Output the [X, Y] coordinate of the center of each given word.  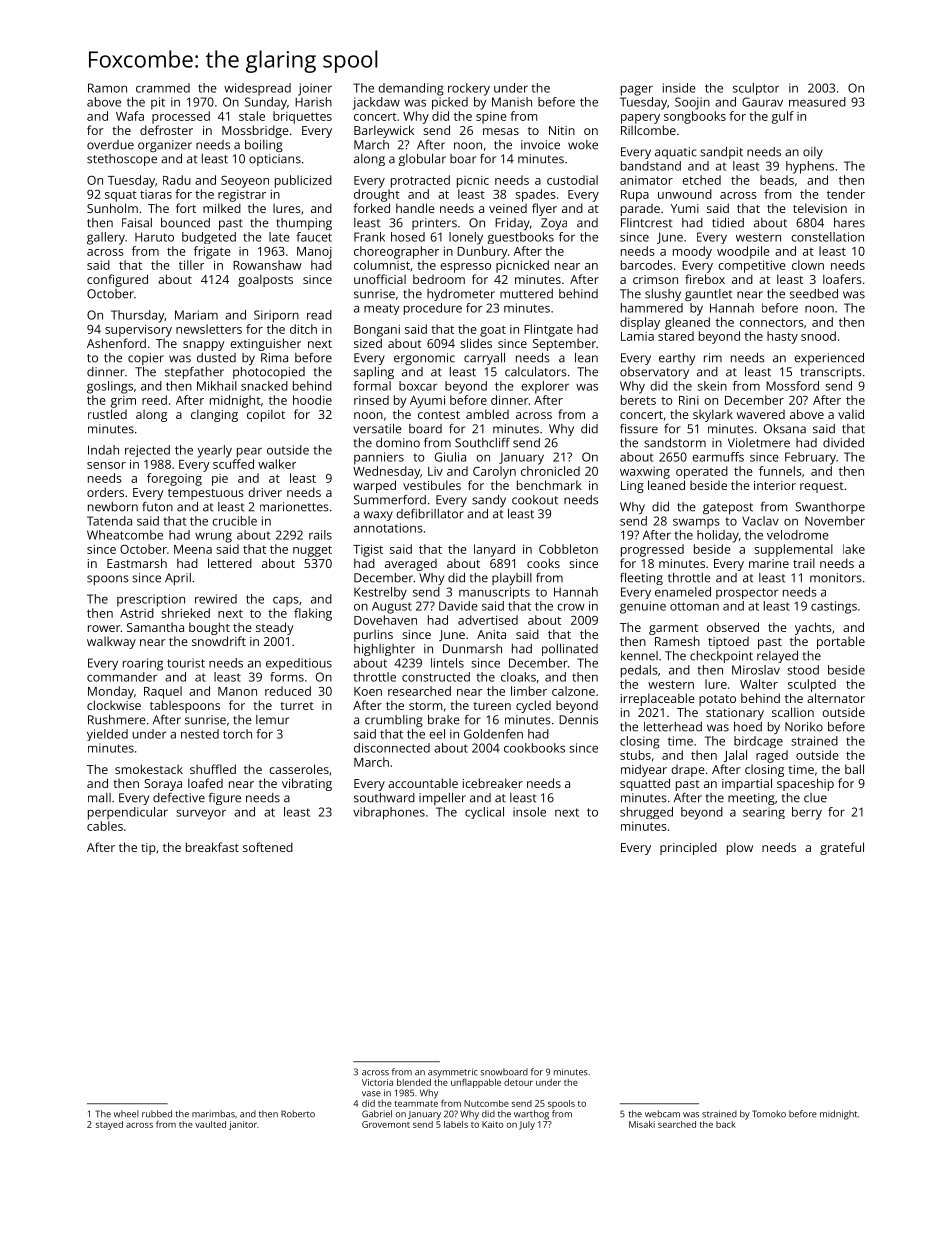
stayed [109, 1125]
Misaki [642, 1124]
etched [701, 180]
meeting [751, 799]
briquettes [302, 117]
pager [637, 90]
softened [268, 847]
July [527, 1125]
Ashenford [116, 343]
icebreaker [493, 783]
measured [817, 102]
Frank [369, 237]
